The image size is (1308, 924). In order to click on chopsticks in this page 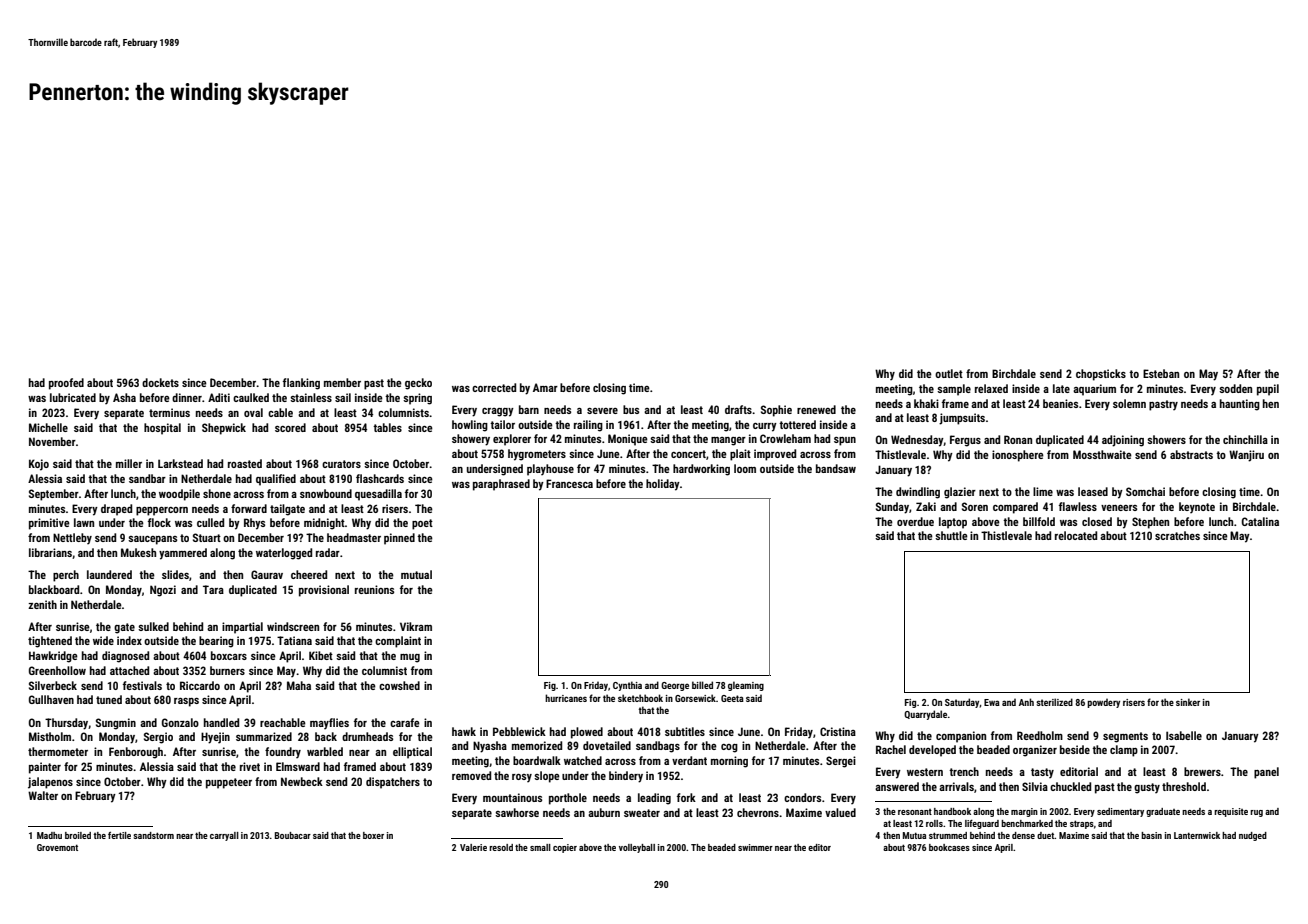, I will do `click(1101, 375)`.
